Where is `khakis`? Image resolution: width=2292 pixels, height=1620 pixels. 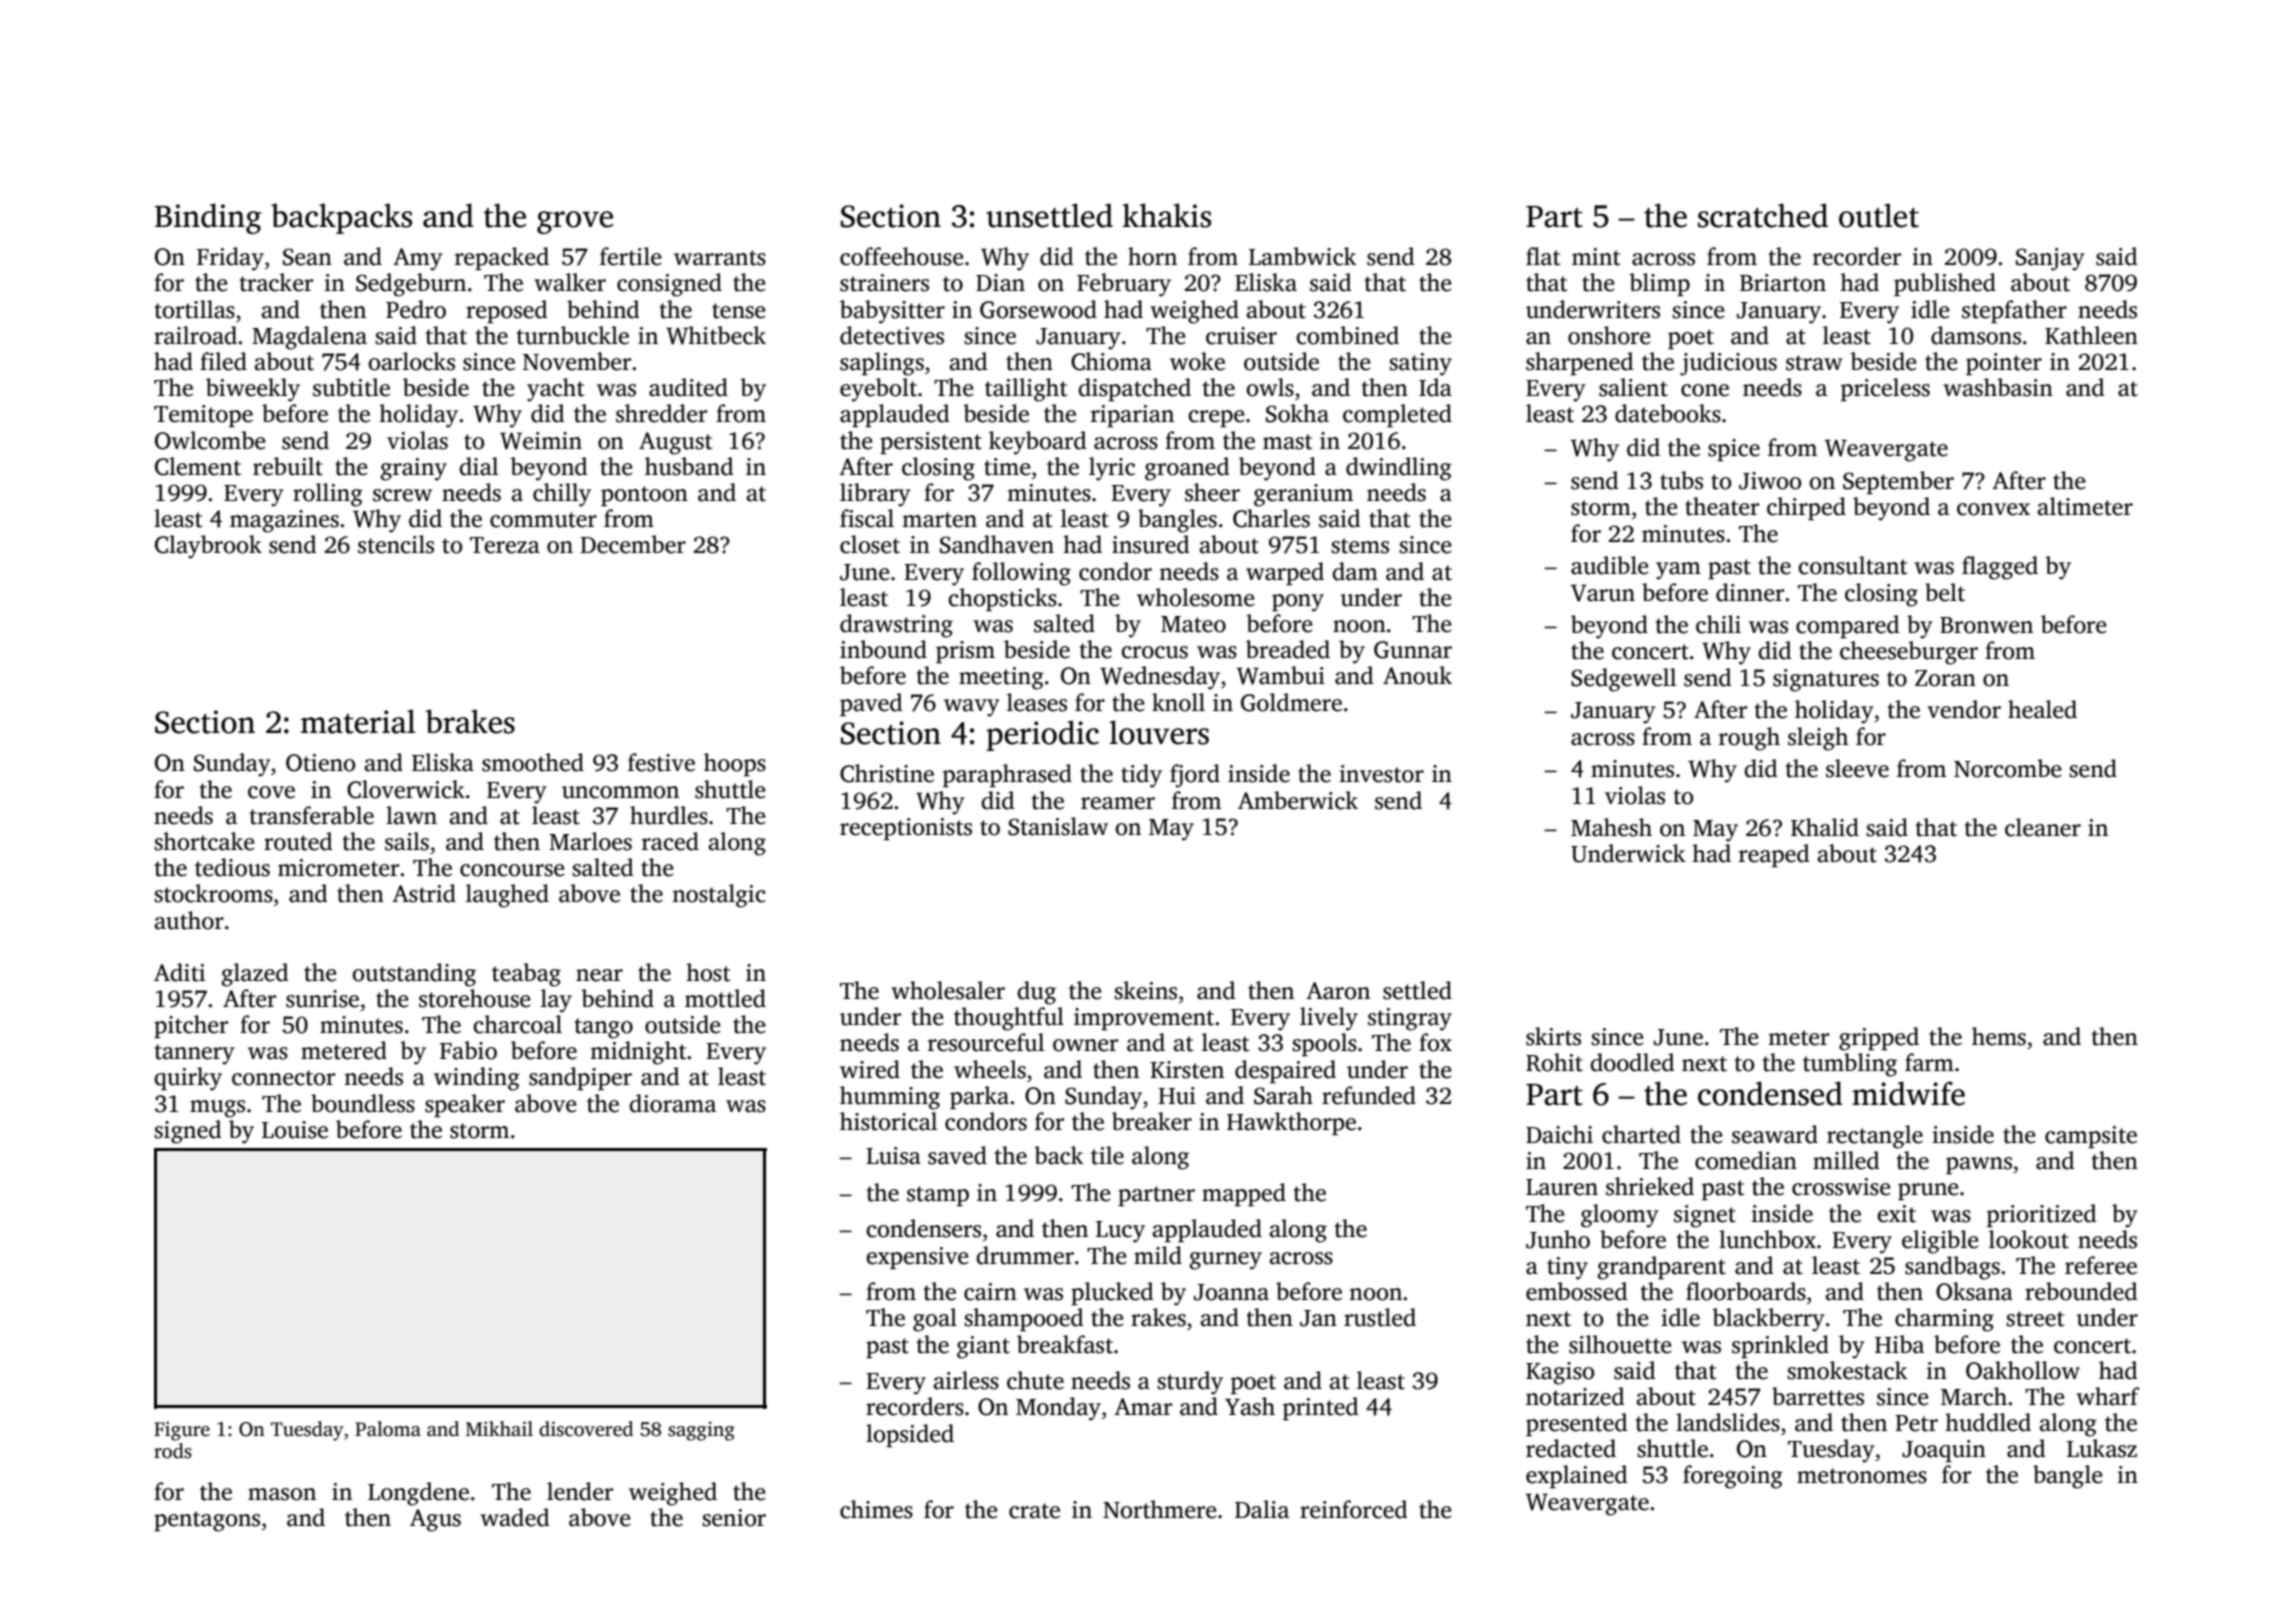
khakis is located at coordinates (1166, 215).
